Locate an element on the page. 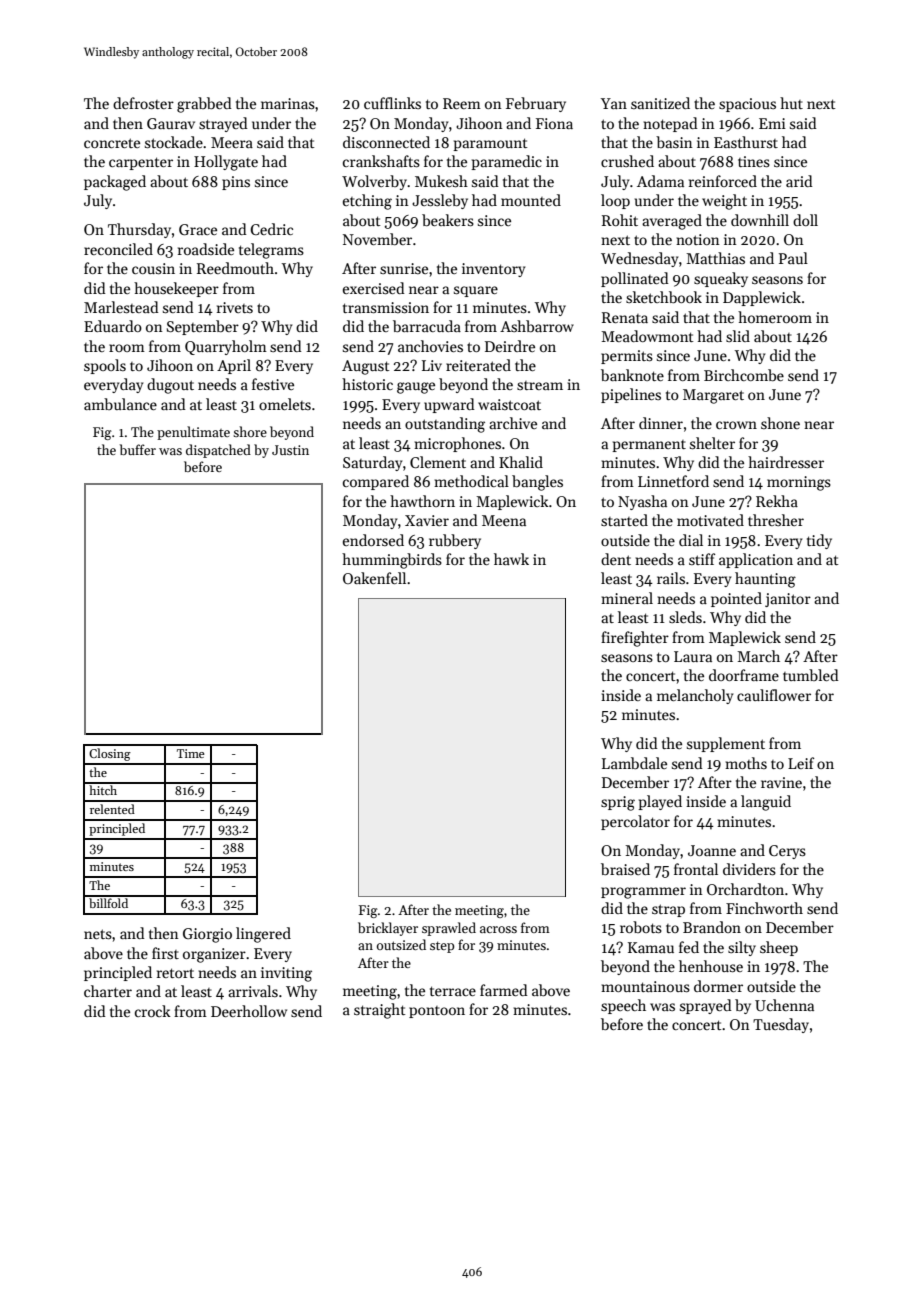 The height and width of the image is (1308, 924). Deirdre is located at coordinates (510, 346).
